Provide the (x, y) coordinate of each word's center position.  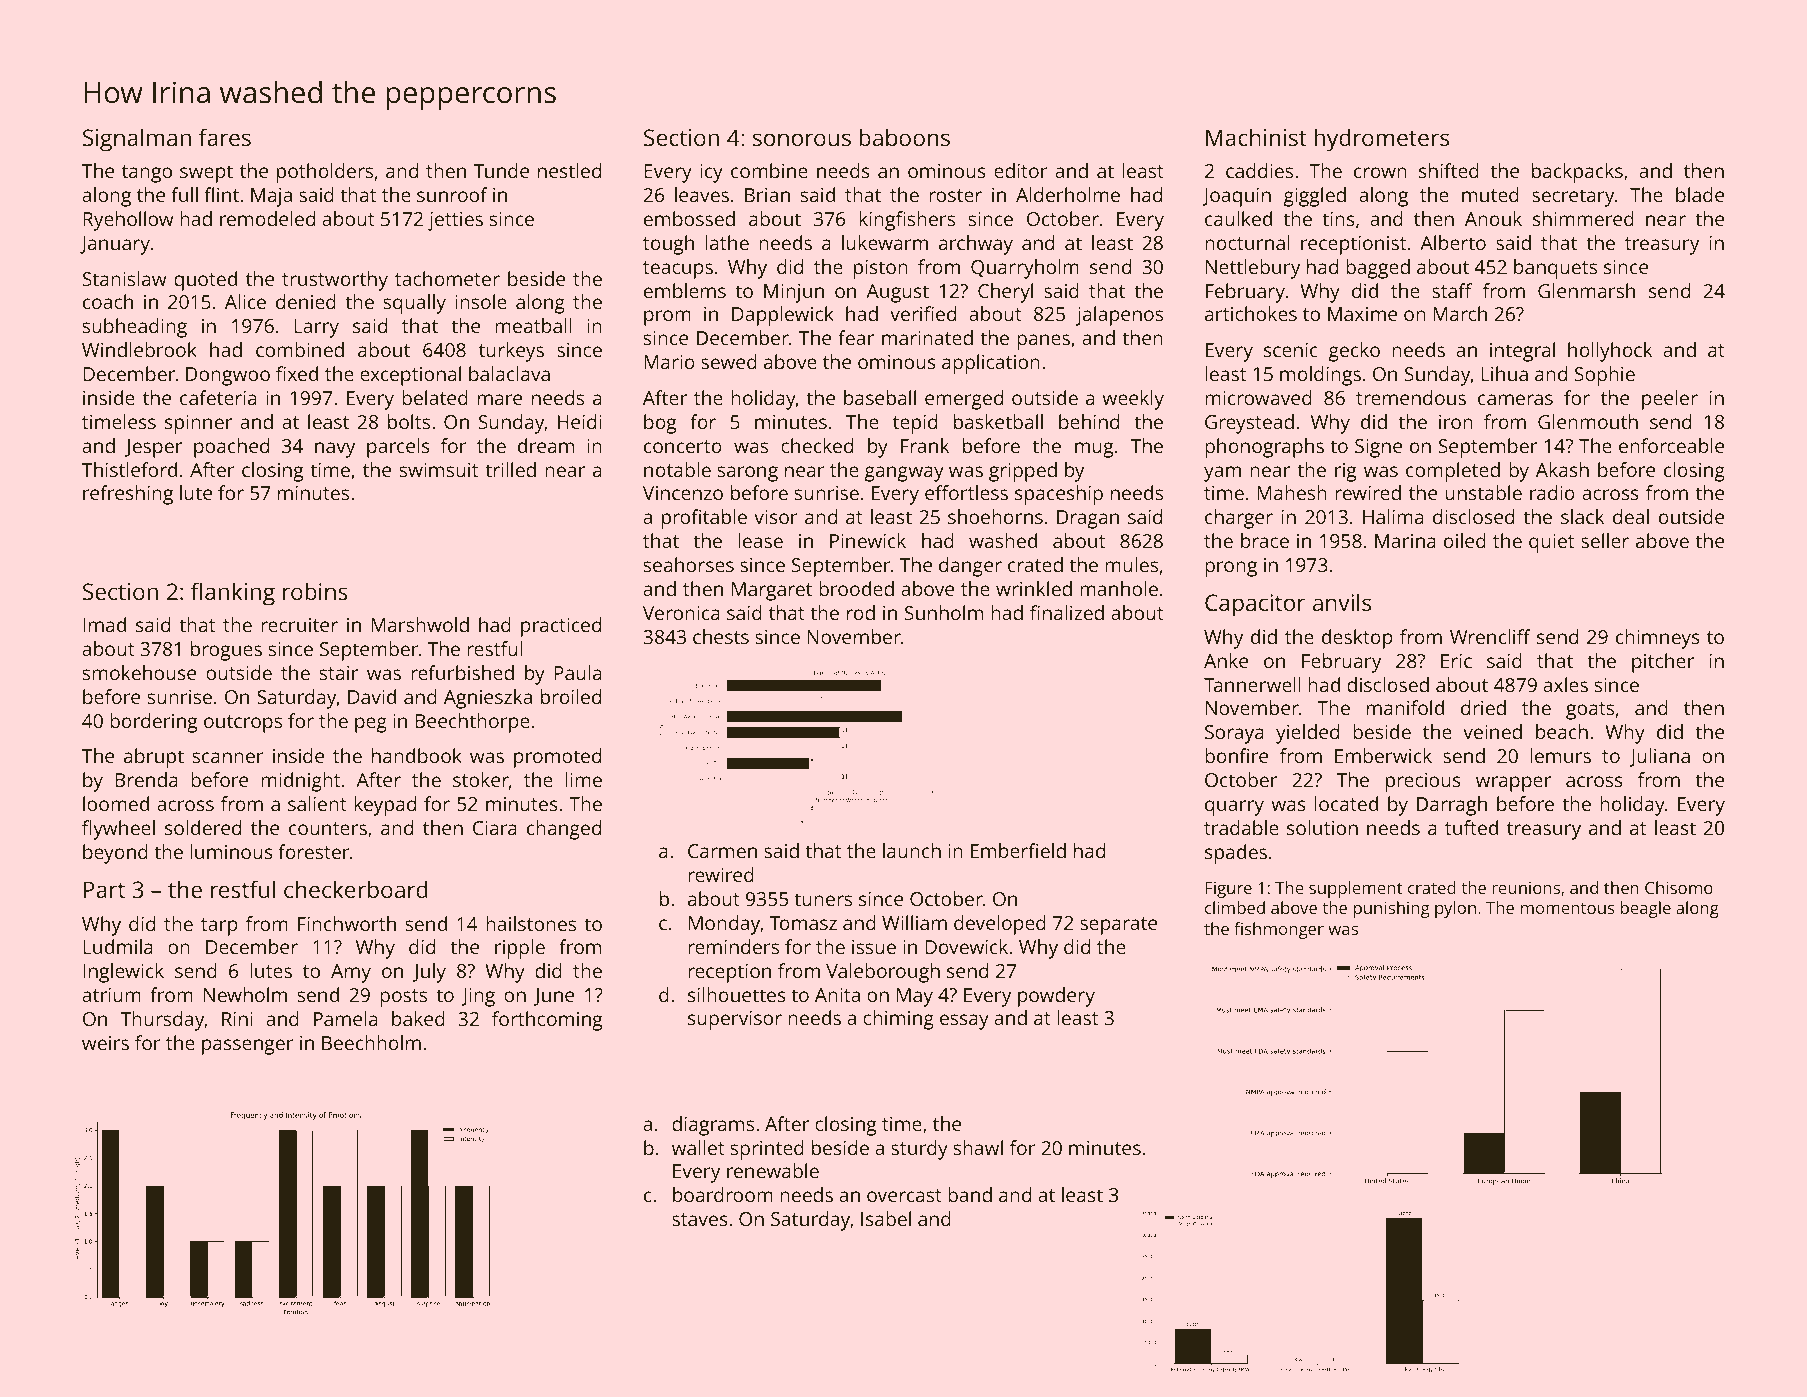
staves (700, 1219)
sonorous (802, 139)
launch (912, 850)
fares (225, 137)
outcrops (243, 724)
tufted (1471, 827)
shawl (978, 1147)
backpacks (1577, 173)
